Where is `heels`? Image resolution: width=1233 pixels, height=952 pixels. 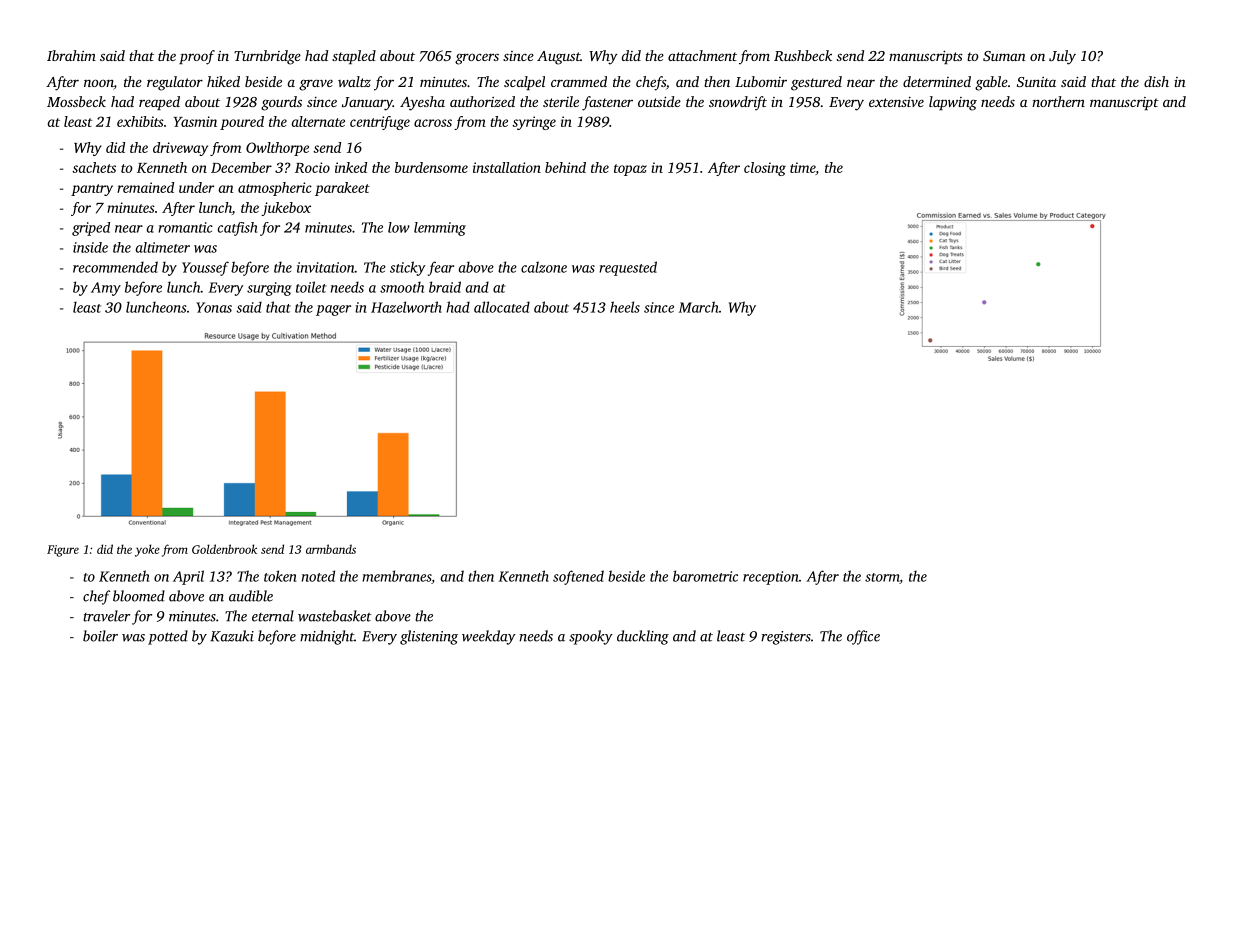
heels is located at coordinates (625, 307).
